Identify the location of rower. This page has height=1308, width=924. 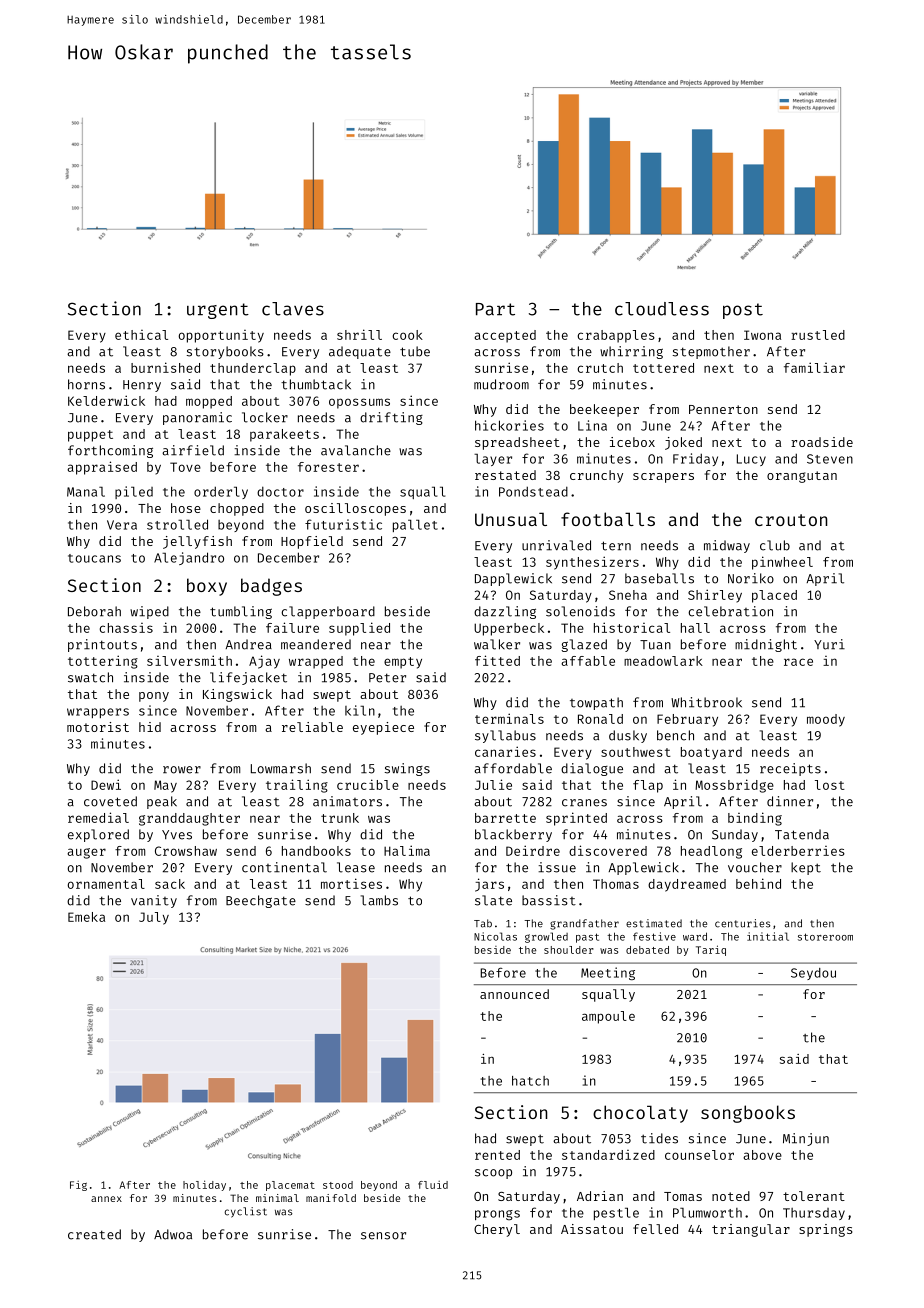
(182, 770).
